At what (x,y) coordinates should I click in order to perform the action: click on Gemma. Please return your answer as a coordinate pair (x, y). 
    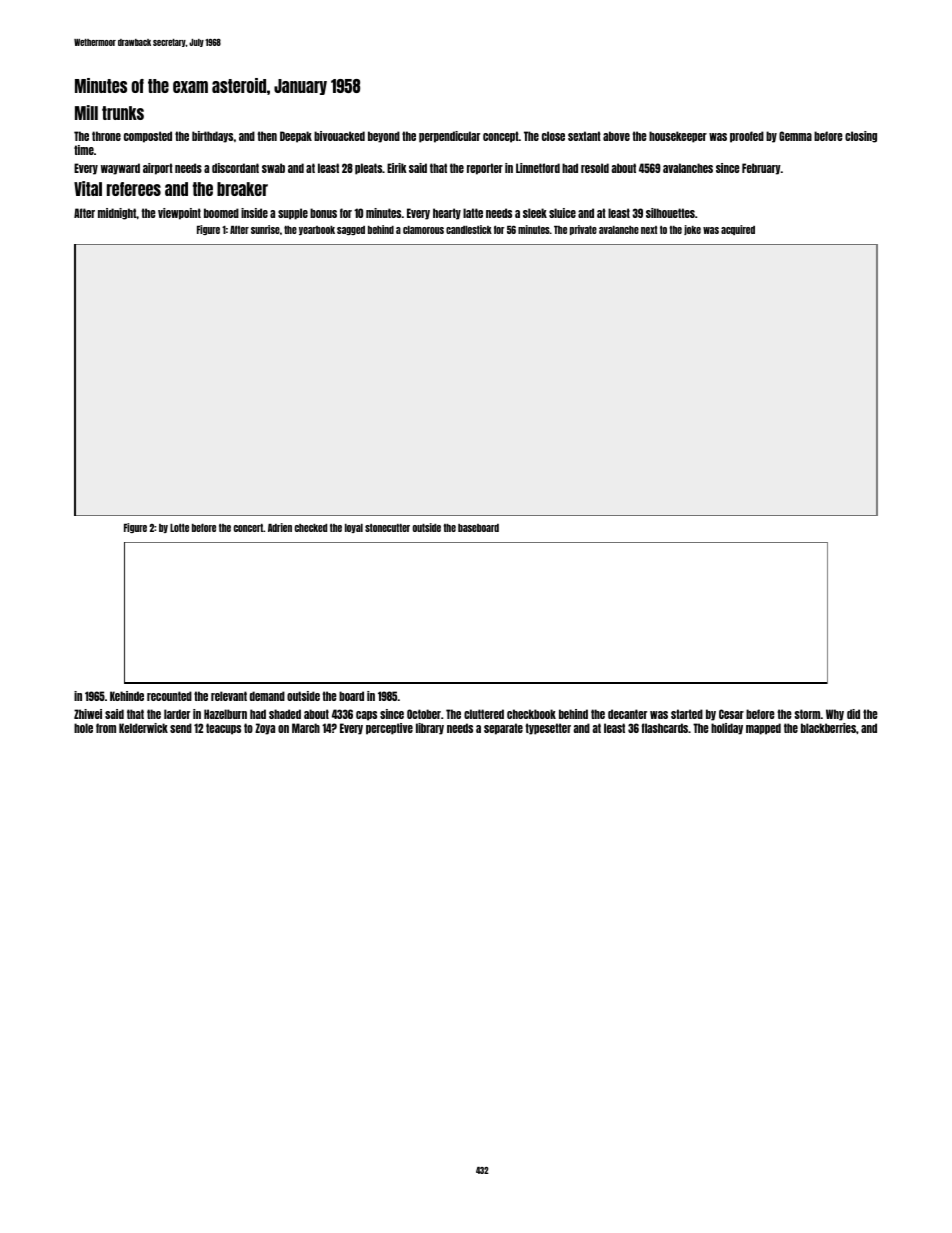
    Looking at the image, I should click on (795, 136).
